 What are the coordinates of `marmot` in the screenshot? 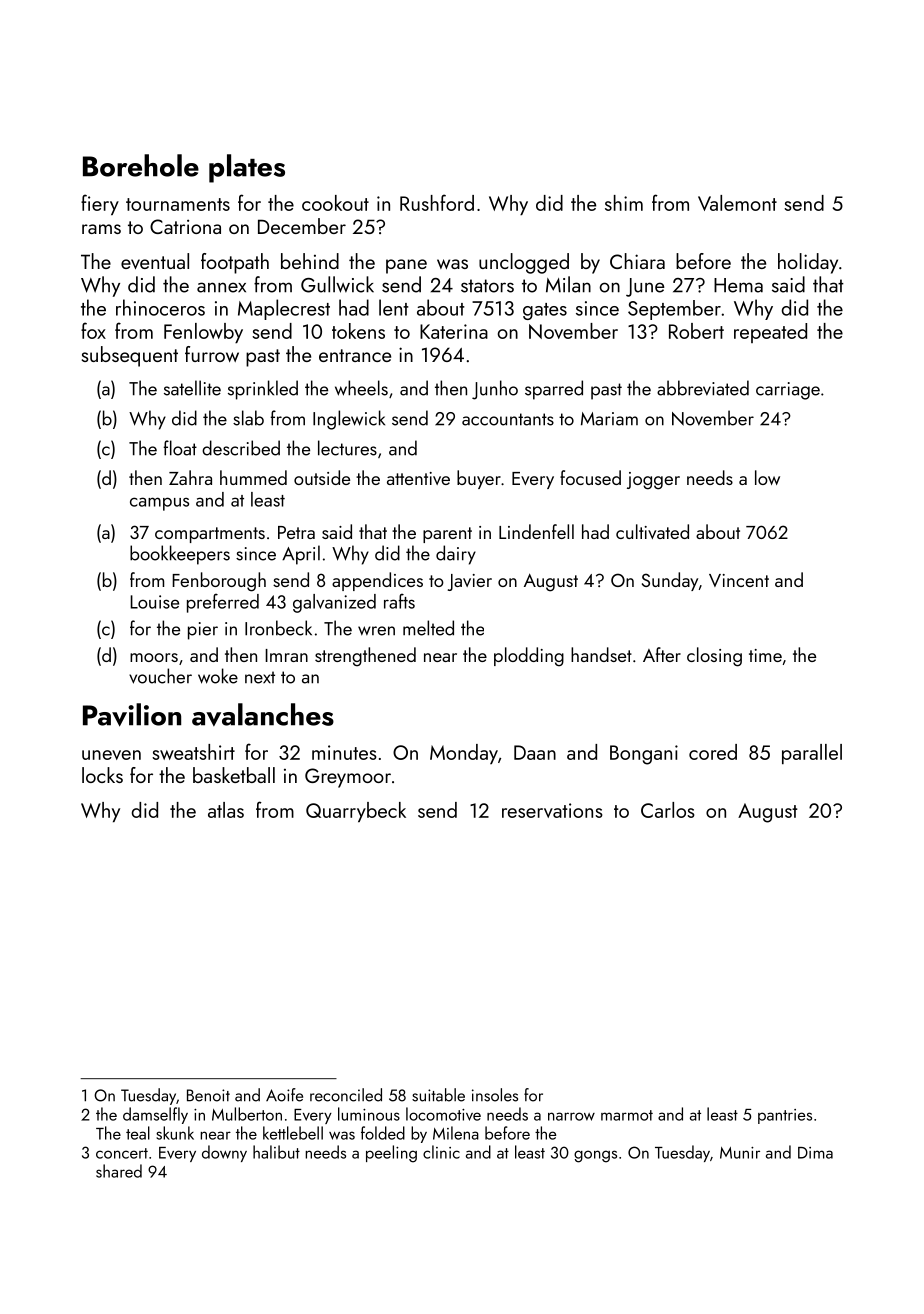 It's located at (627, 1115).
